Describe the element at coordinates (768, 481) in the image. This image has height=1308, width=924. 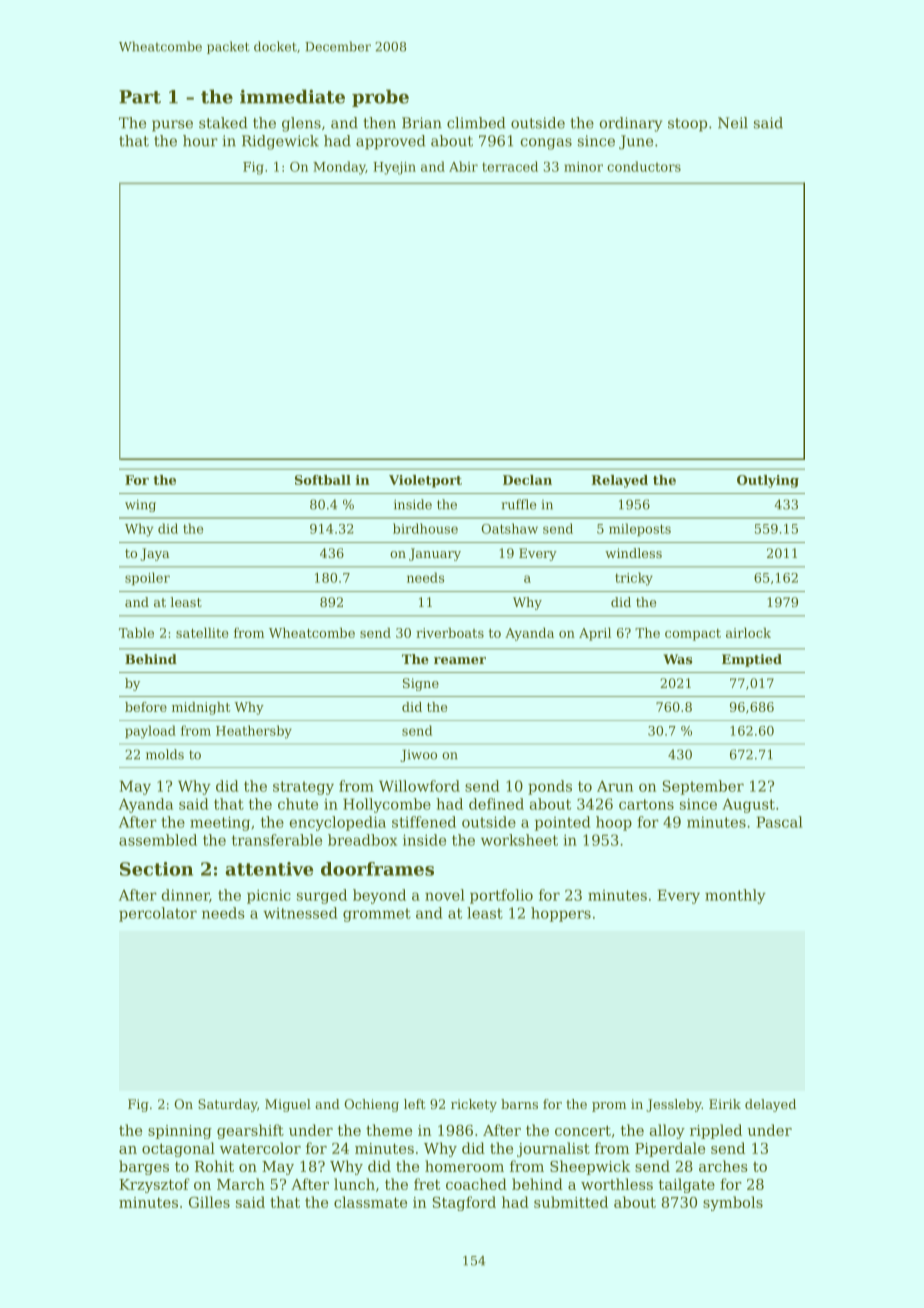
I see `Outlying` at that location.
